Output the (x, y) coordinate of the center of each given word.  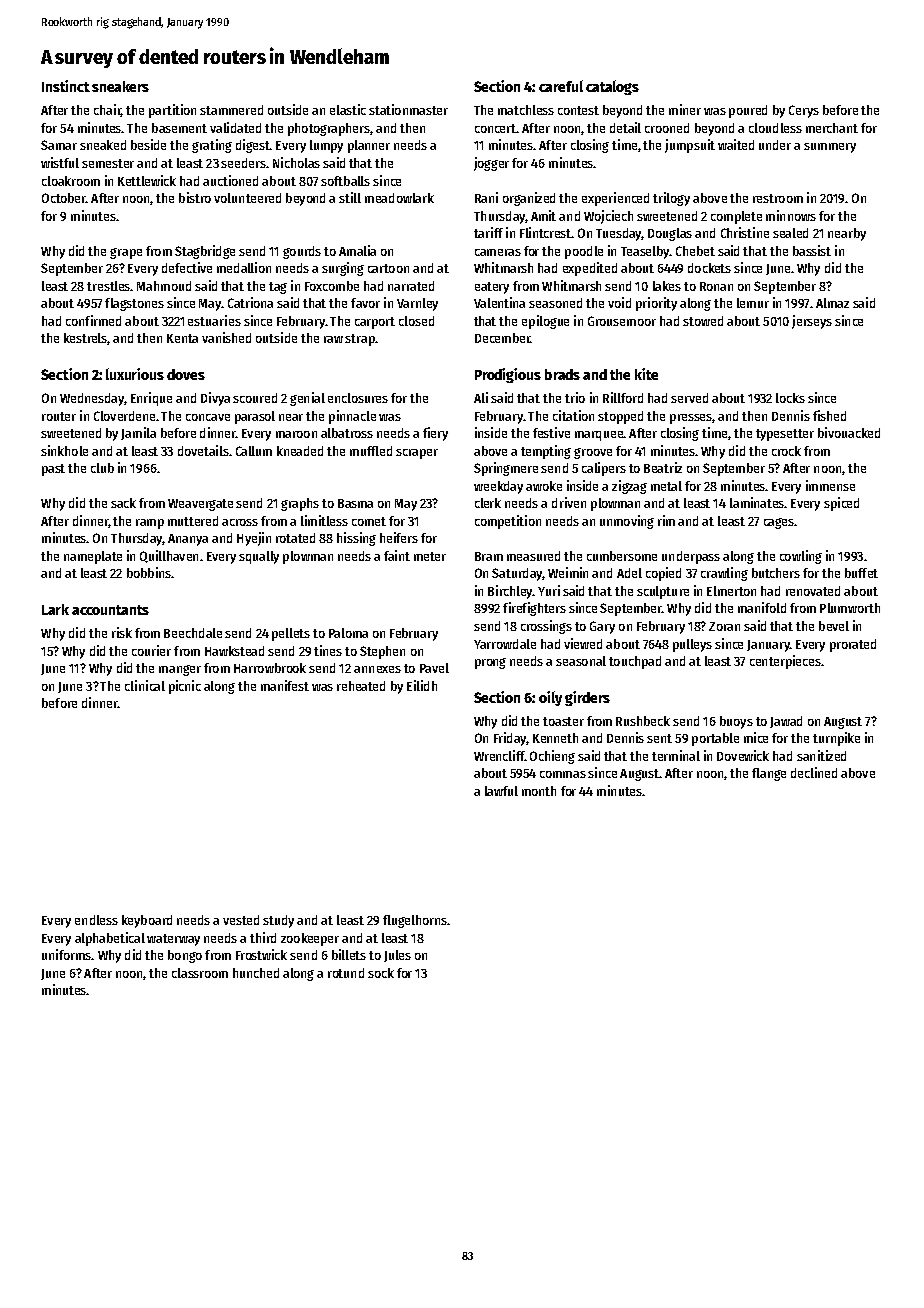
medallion (244, 267)
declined (814, 772)
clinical (145, 685)
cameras (498, 252)
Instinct (66, 86)
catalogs (612, 87)
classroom (200, 973)
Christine (745, 232)
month (539, 791)
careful (561, 86)
